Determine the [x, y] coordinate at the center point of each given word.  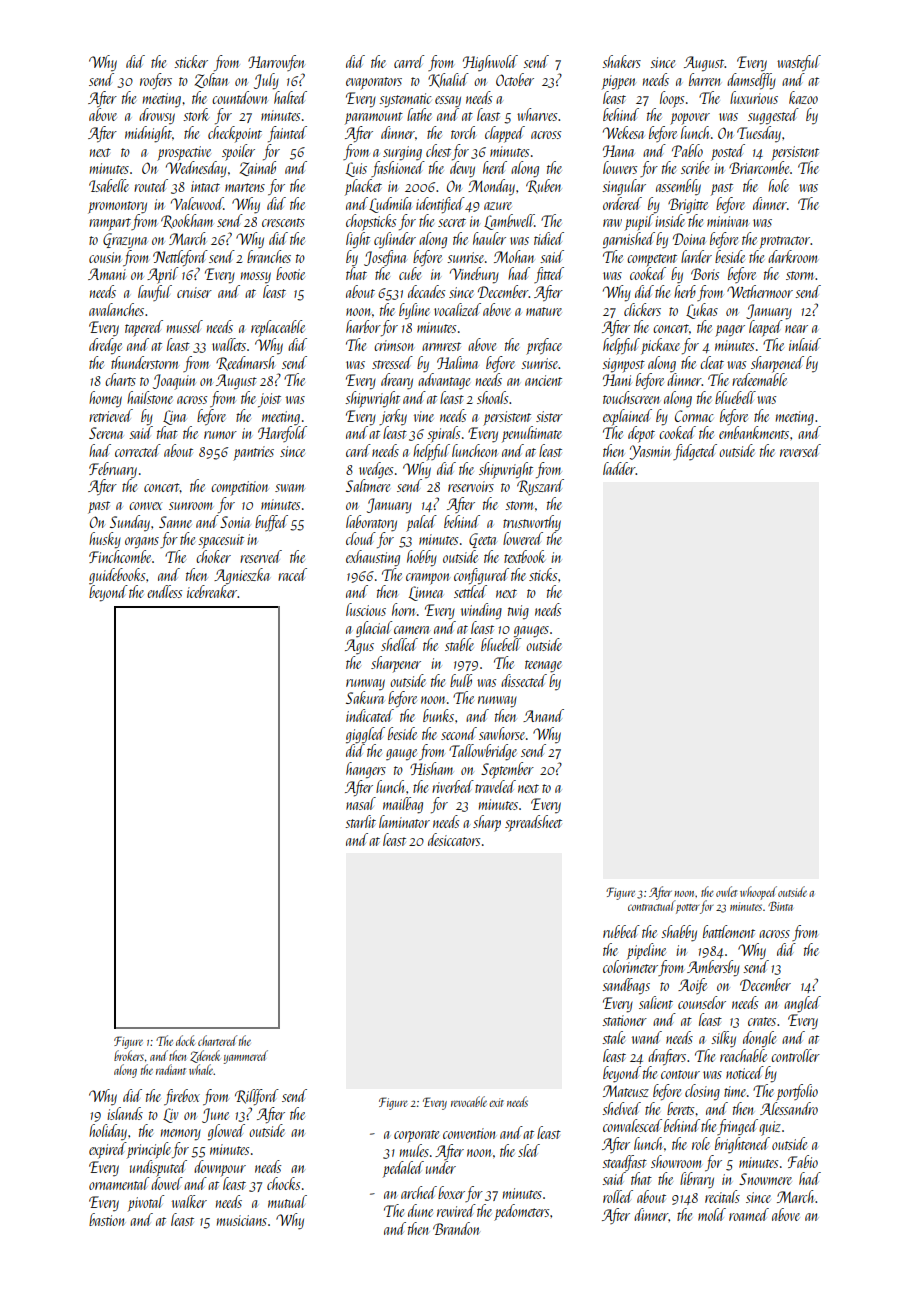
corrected [138, 450]
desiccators [454, 839]
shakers [621, 61]
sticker [191, 61]
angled [802, 1004]
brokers [129, 1055]
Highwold [490, 63]
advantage [444, 381]
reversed [800, 450]
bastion [106, 1219]
